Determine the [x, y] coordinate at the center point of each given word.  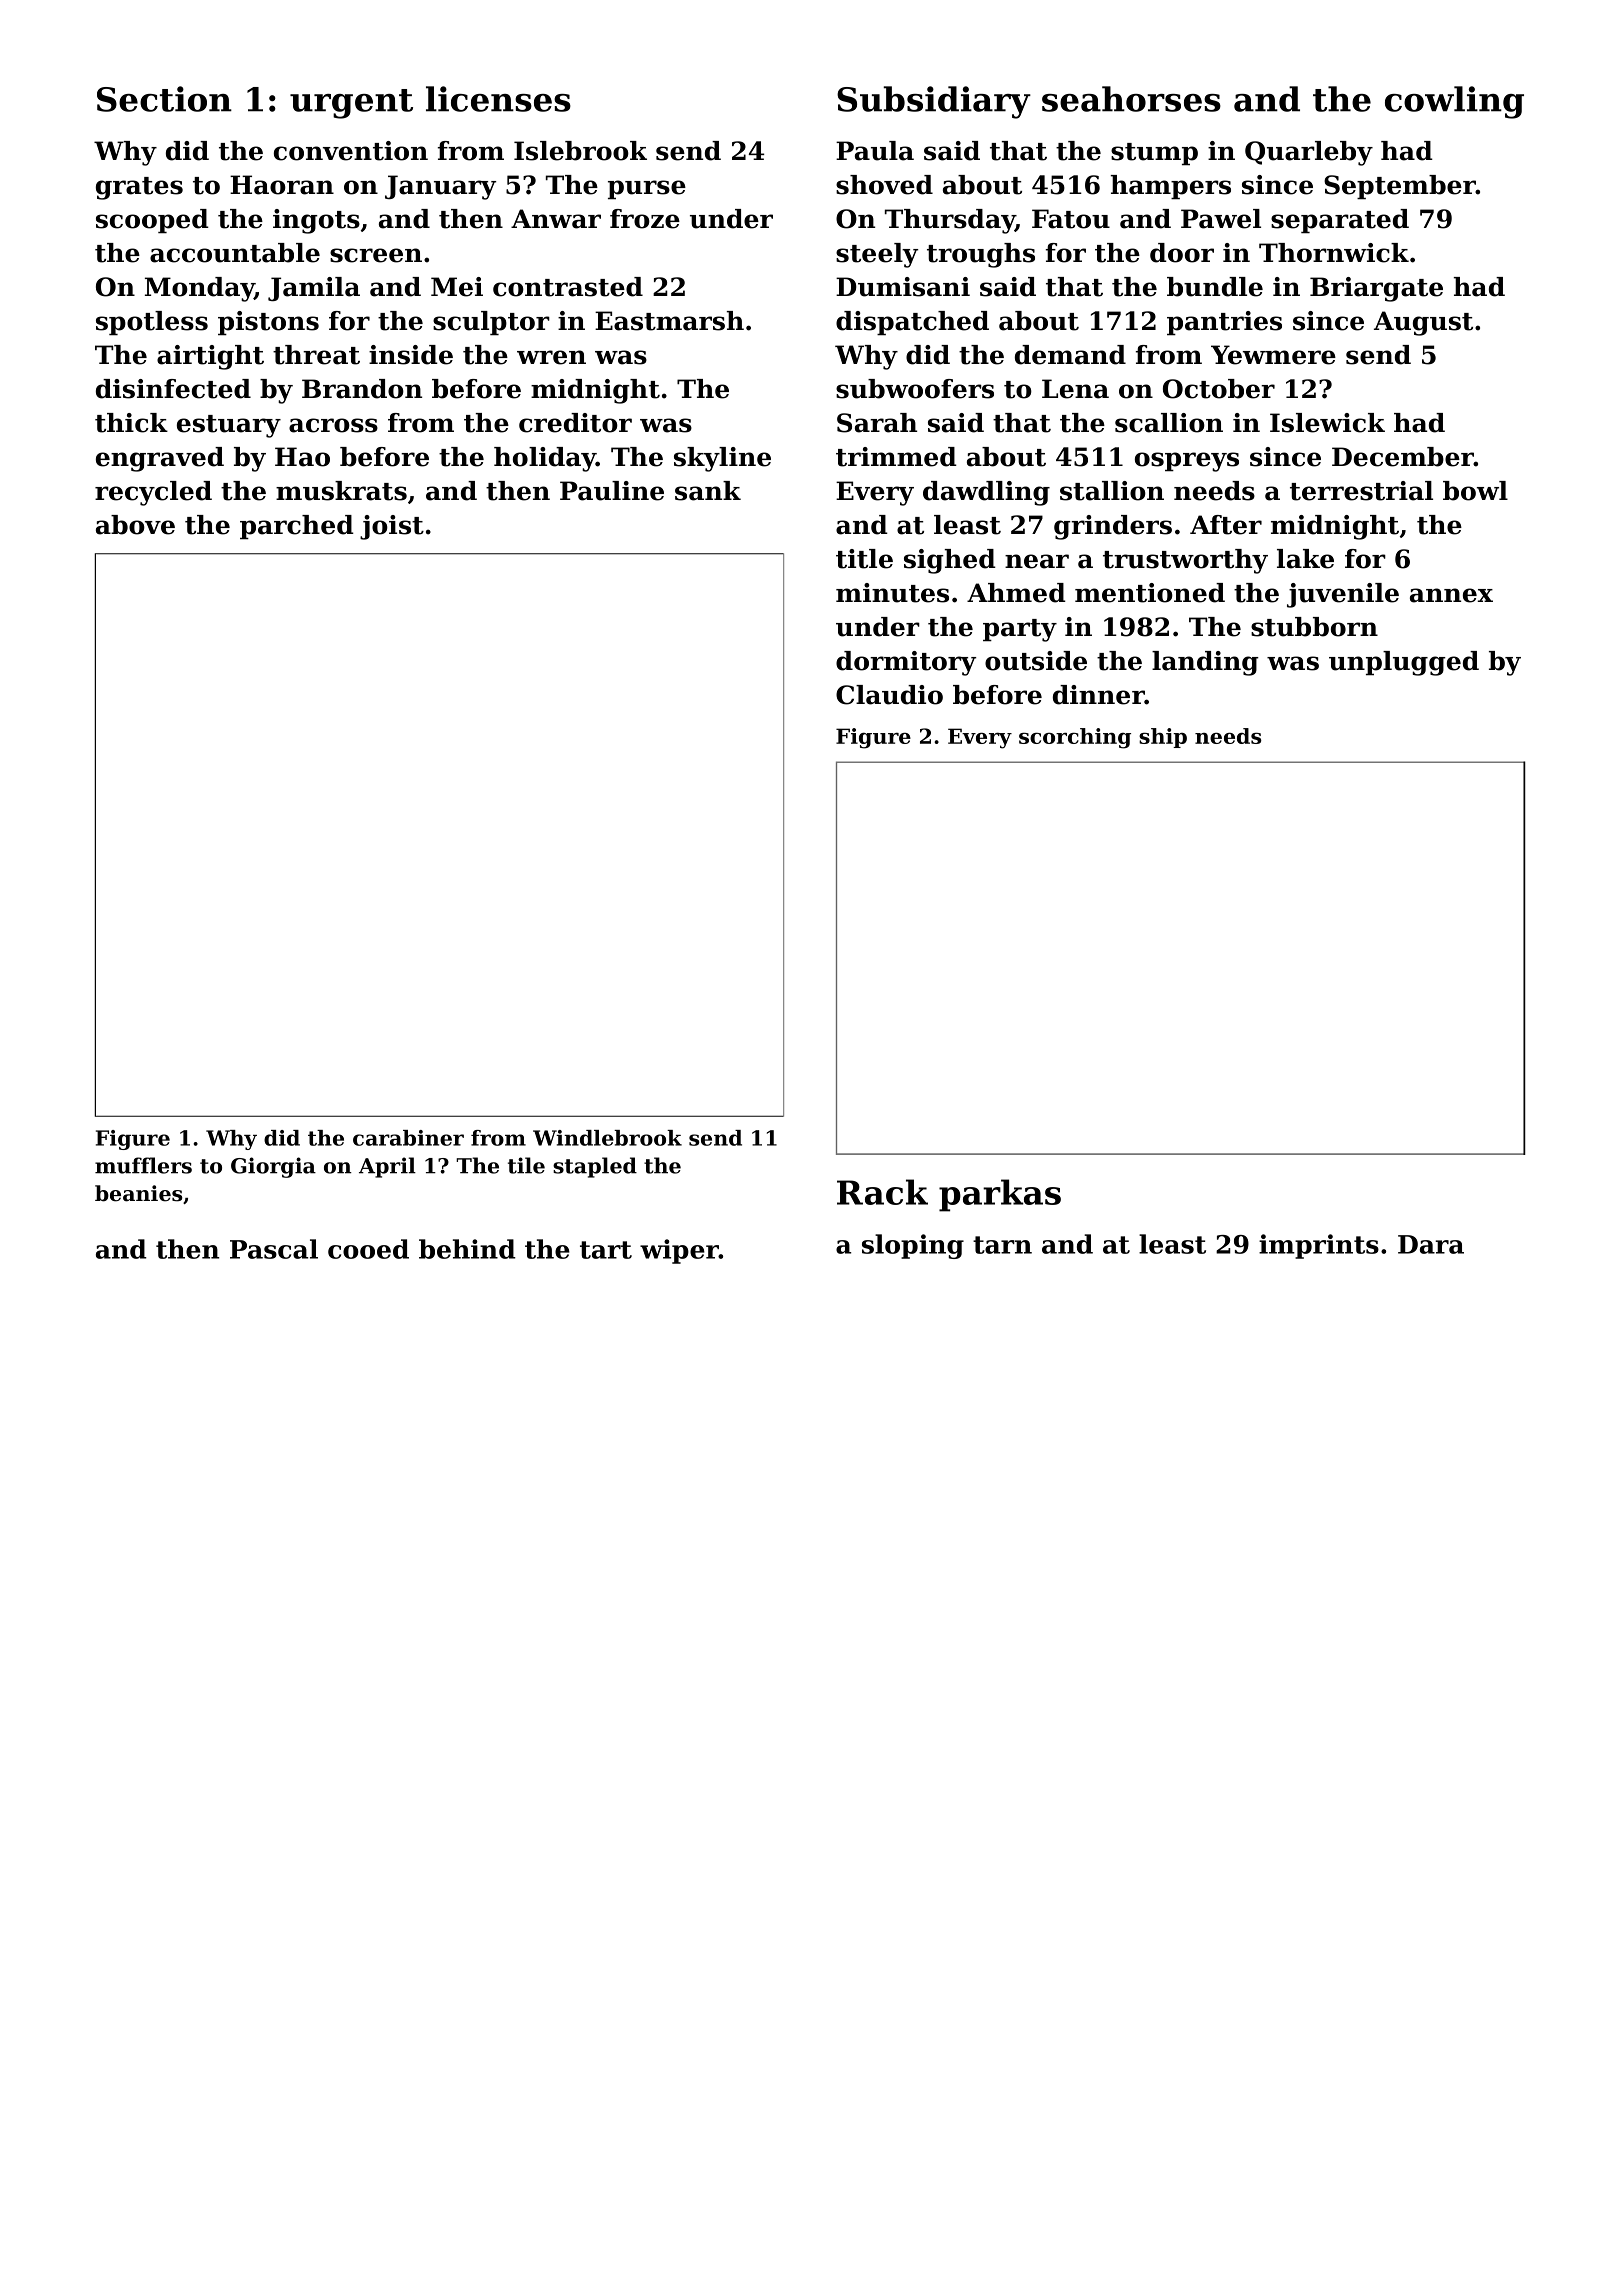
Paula [875, 151]
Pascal [274, 1249]
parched [297, 527]
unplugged [1404, 663]
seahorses [1131, 99]
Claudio [889, 695]
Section [164, 99]
